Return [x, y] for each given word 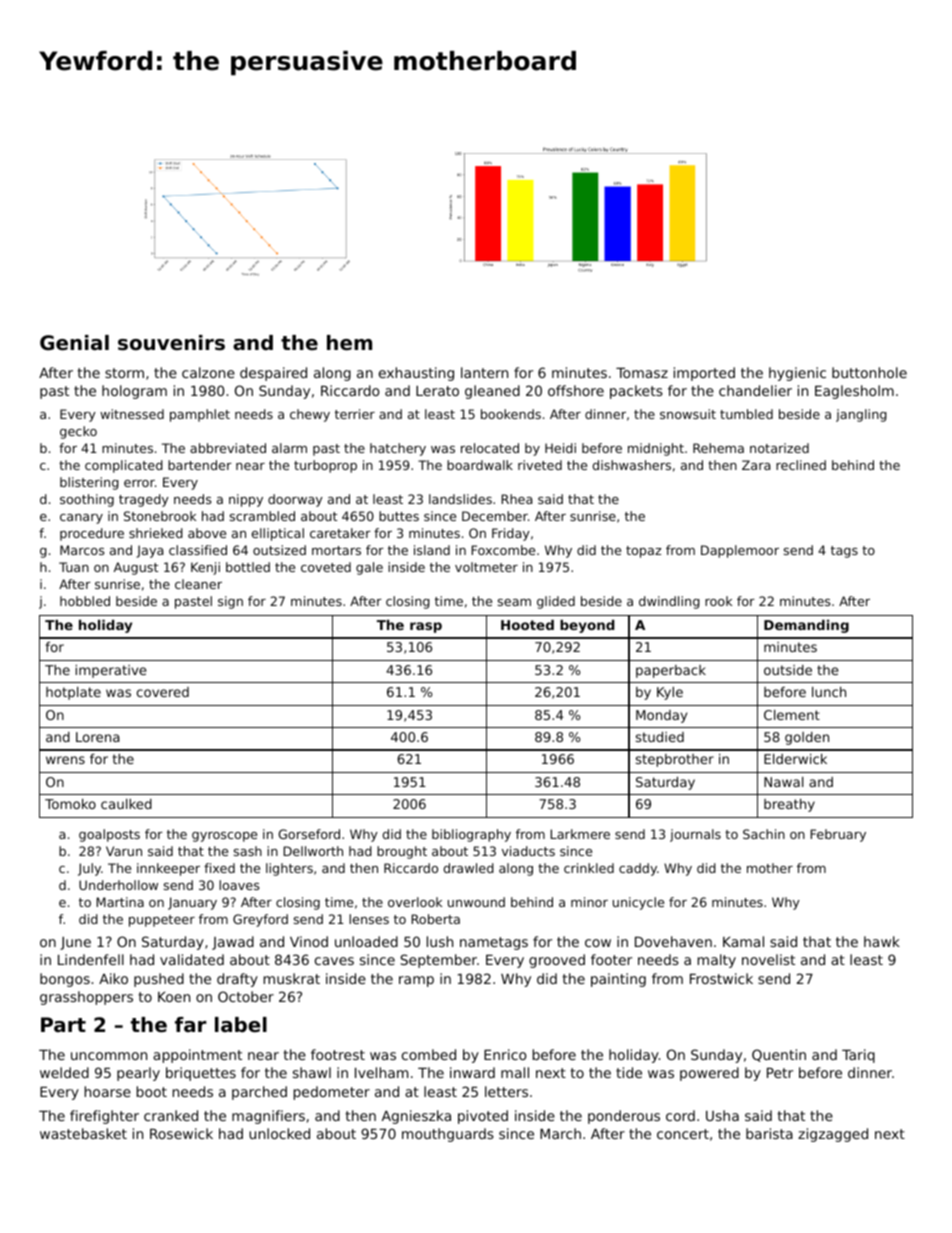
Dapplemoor [740, 551]
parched [259, 1093]
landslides [460, 499]
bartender [200, 465]
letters [506, 1091]
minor [589, 902]
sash [248, 851]
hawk [882, 941]
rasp [426, 627]
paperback [671, 671]
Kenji [205, 568]
